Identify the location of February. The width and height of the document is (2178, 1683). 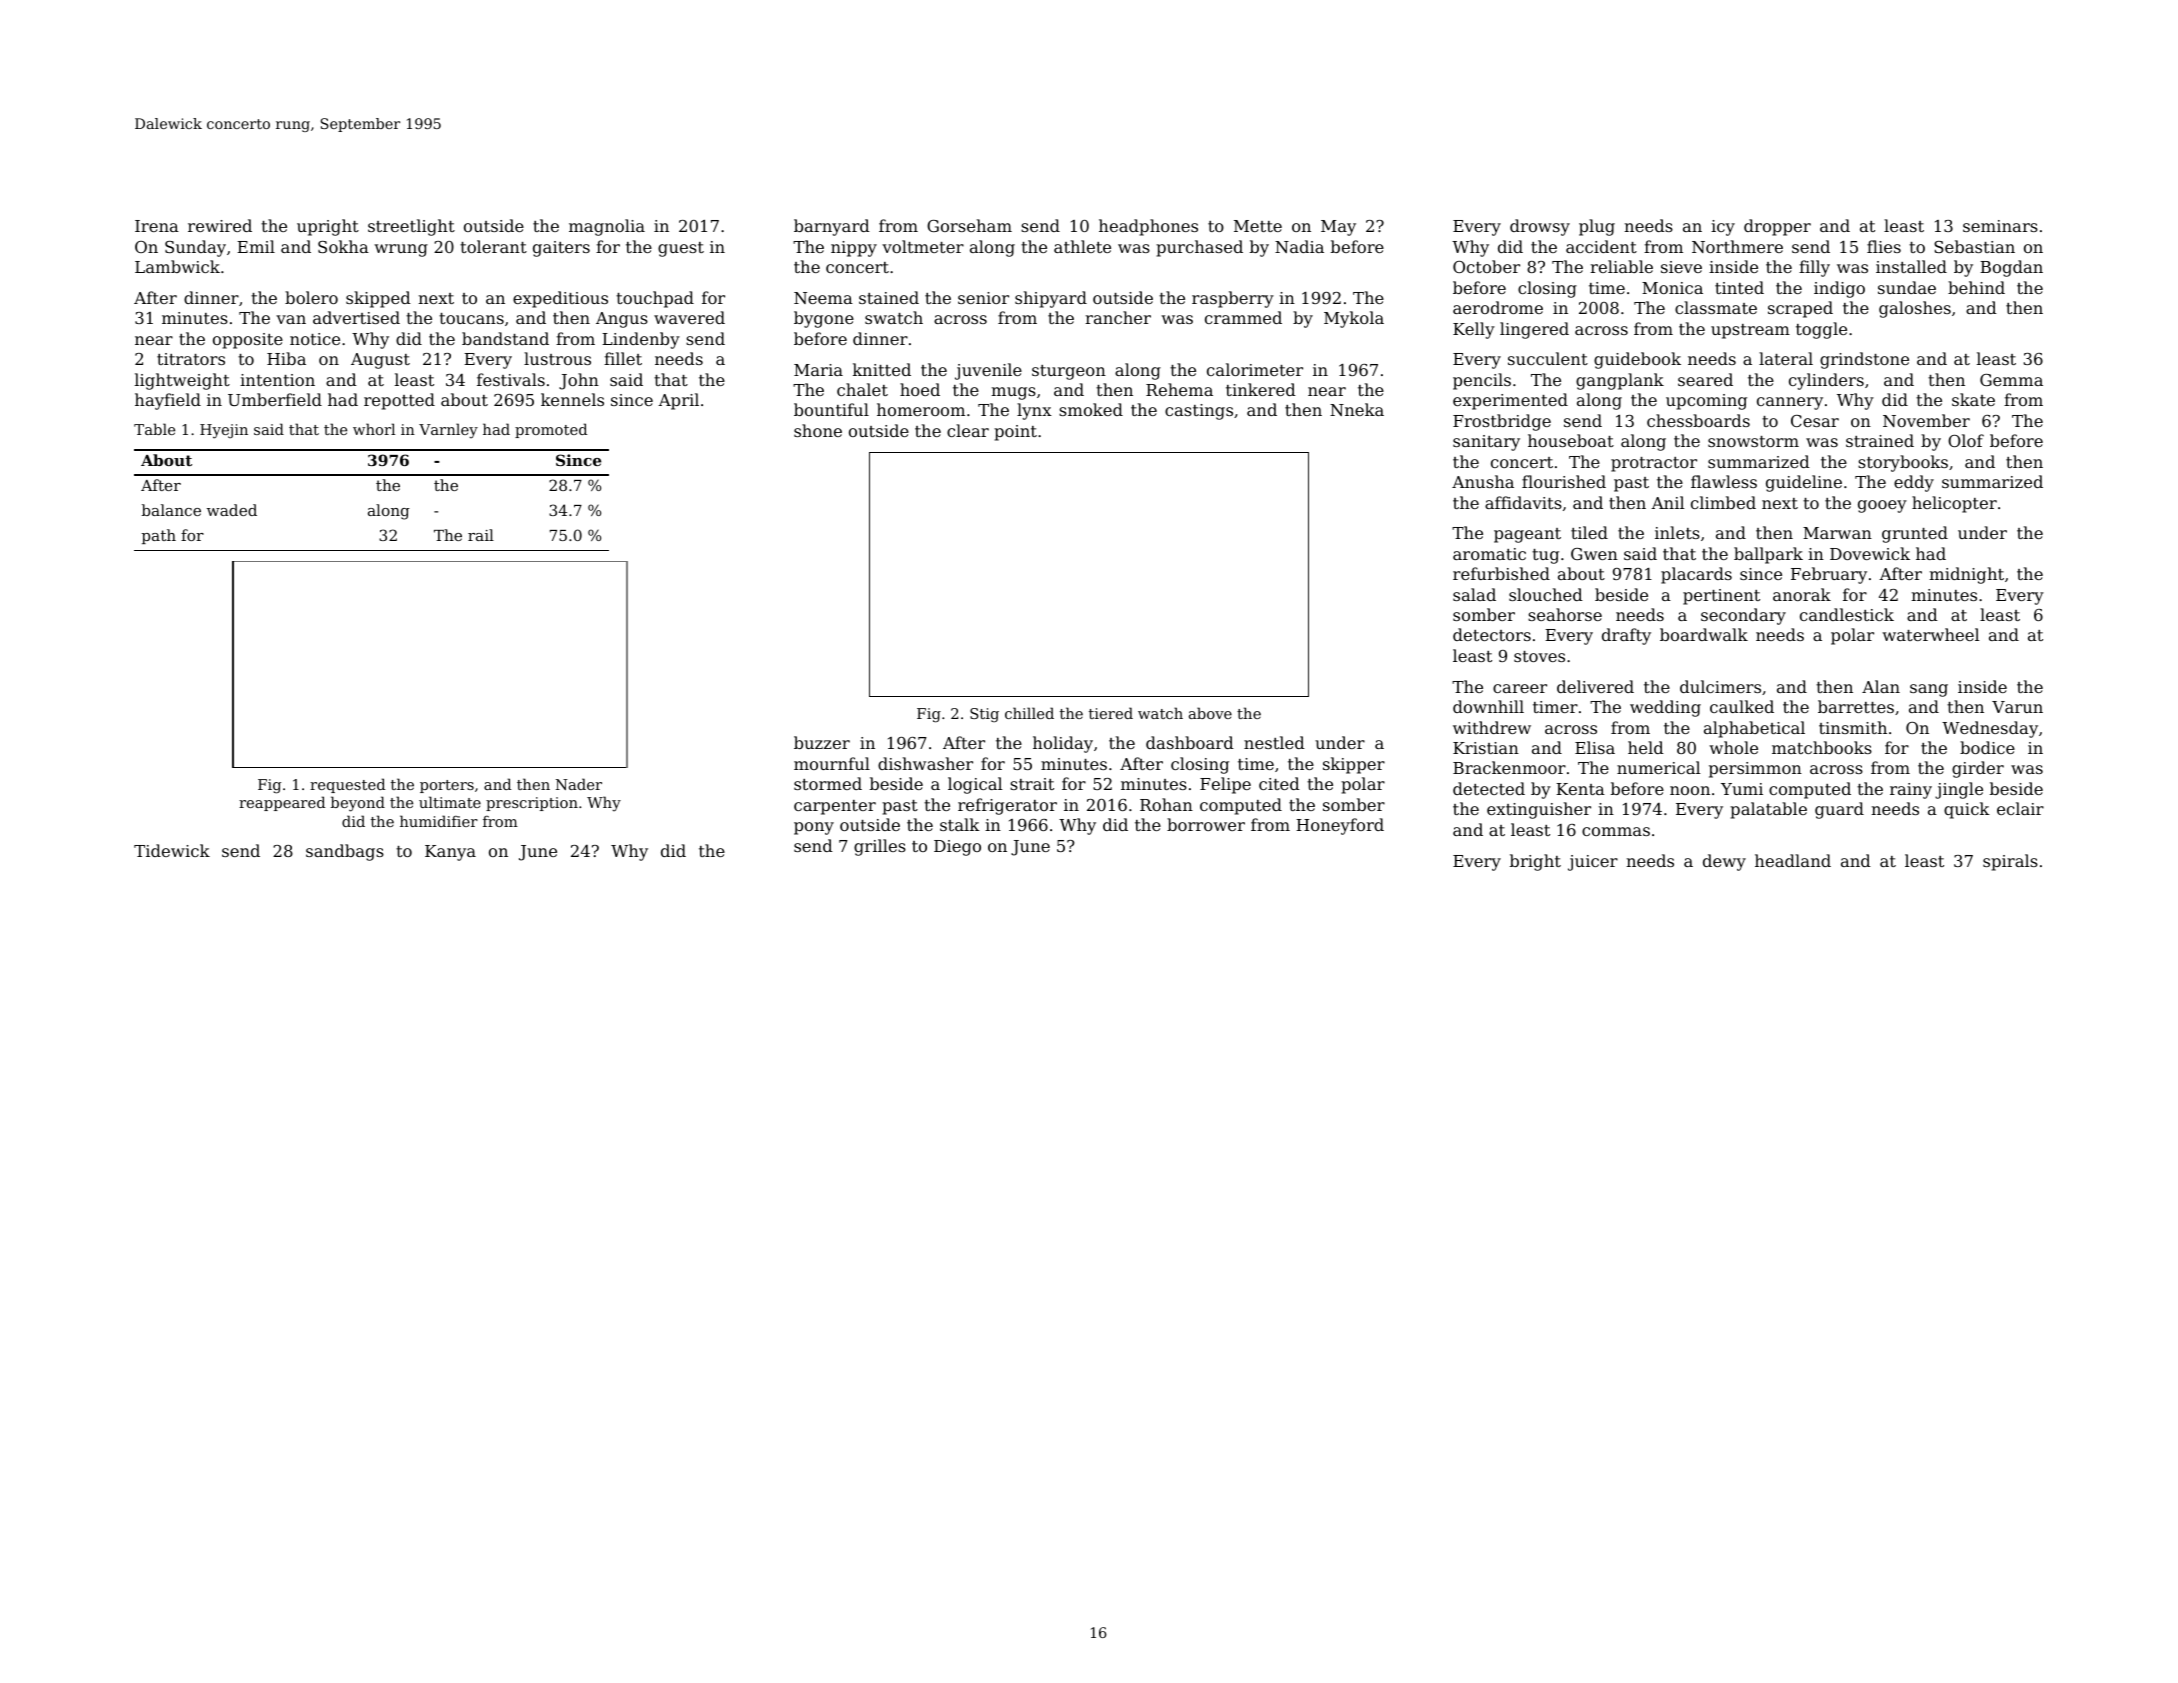
(1829, 575).
